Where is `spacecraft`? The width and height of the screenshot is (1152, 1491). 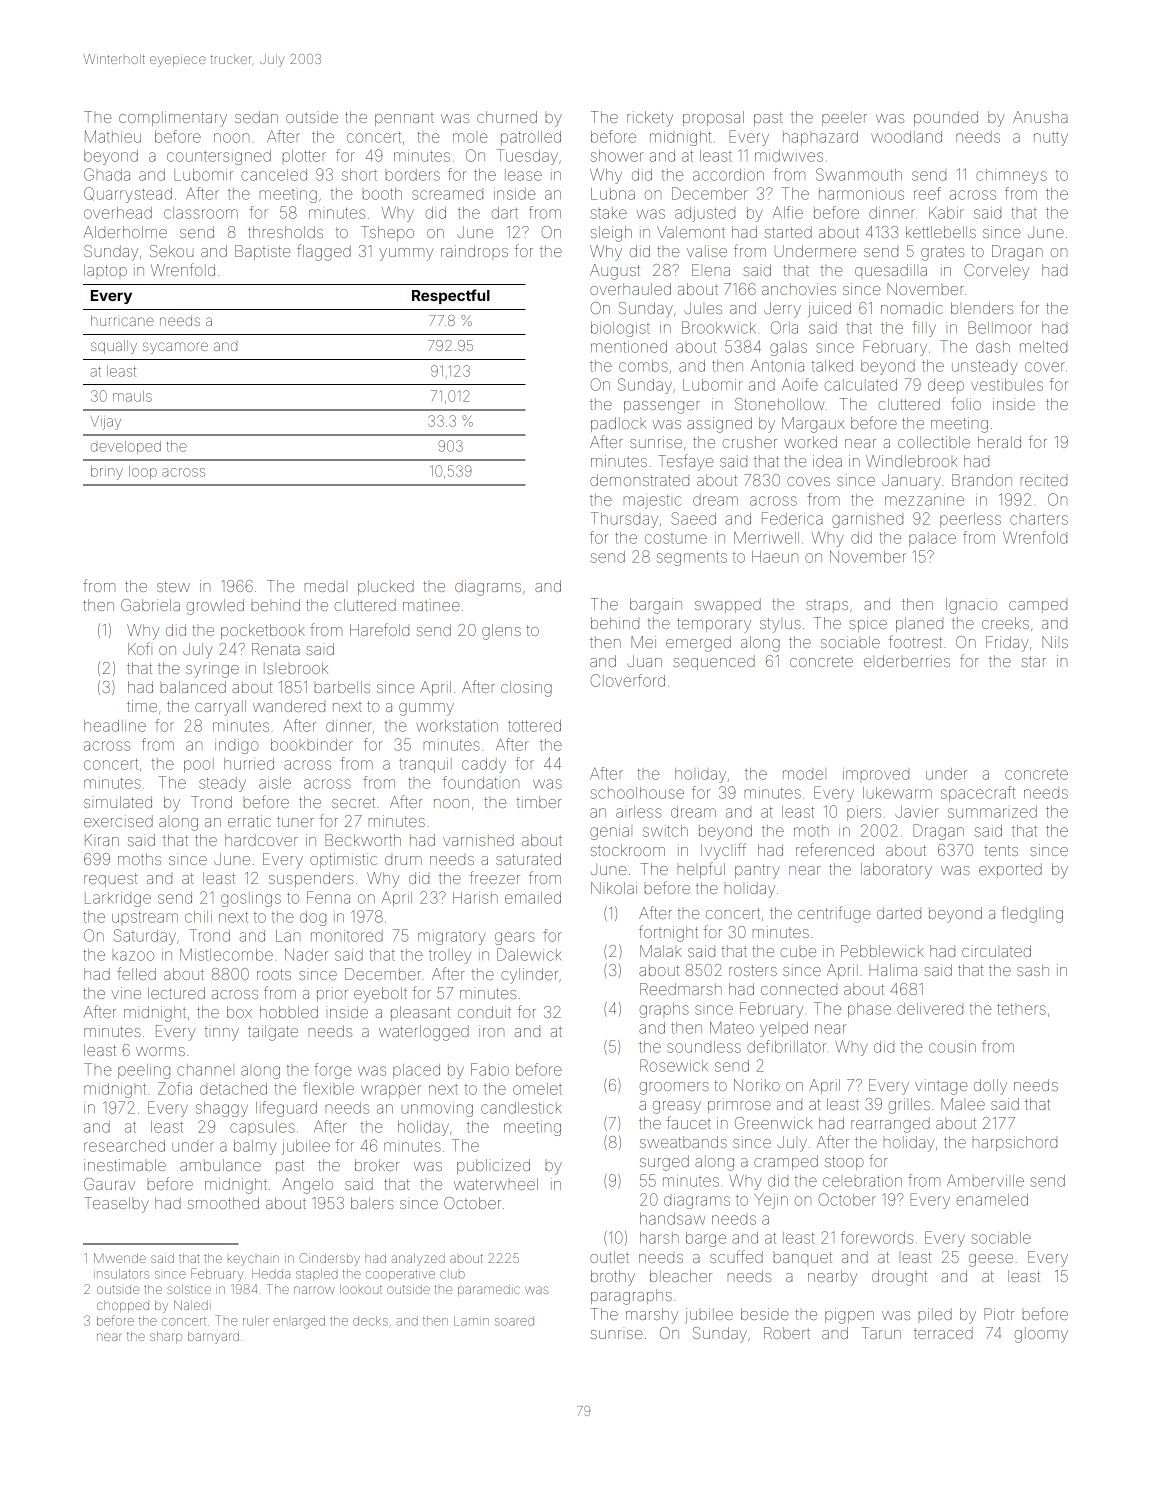
spacecraft is located at coordinates (978, 794).
